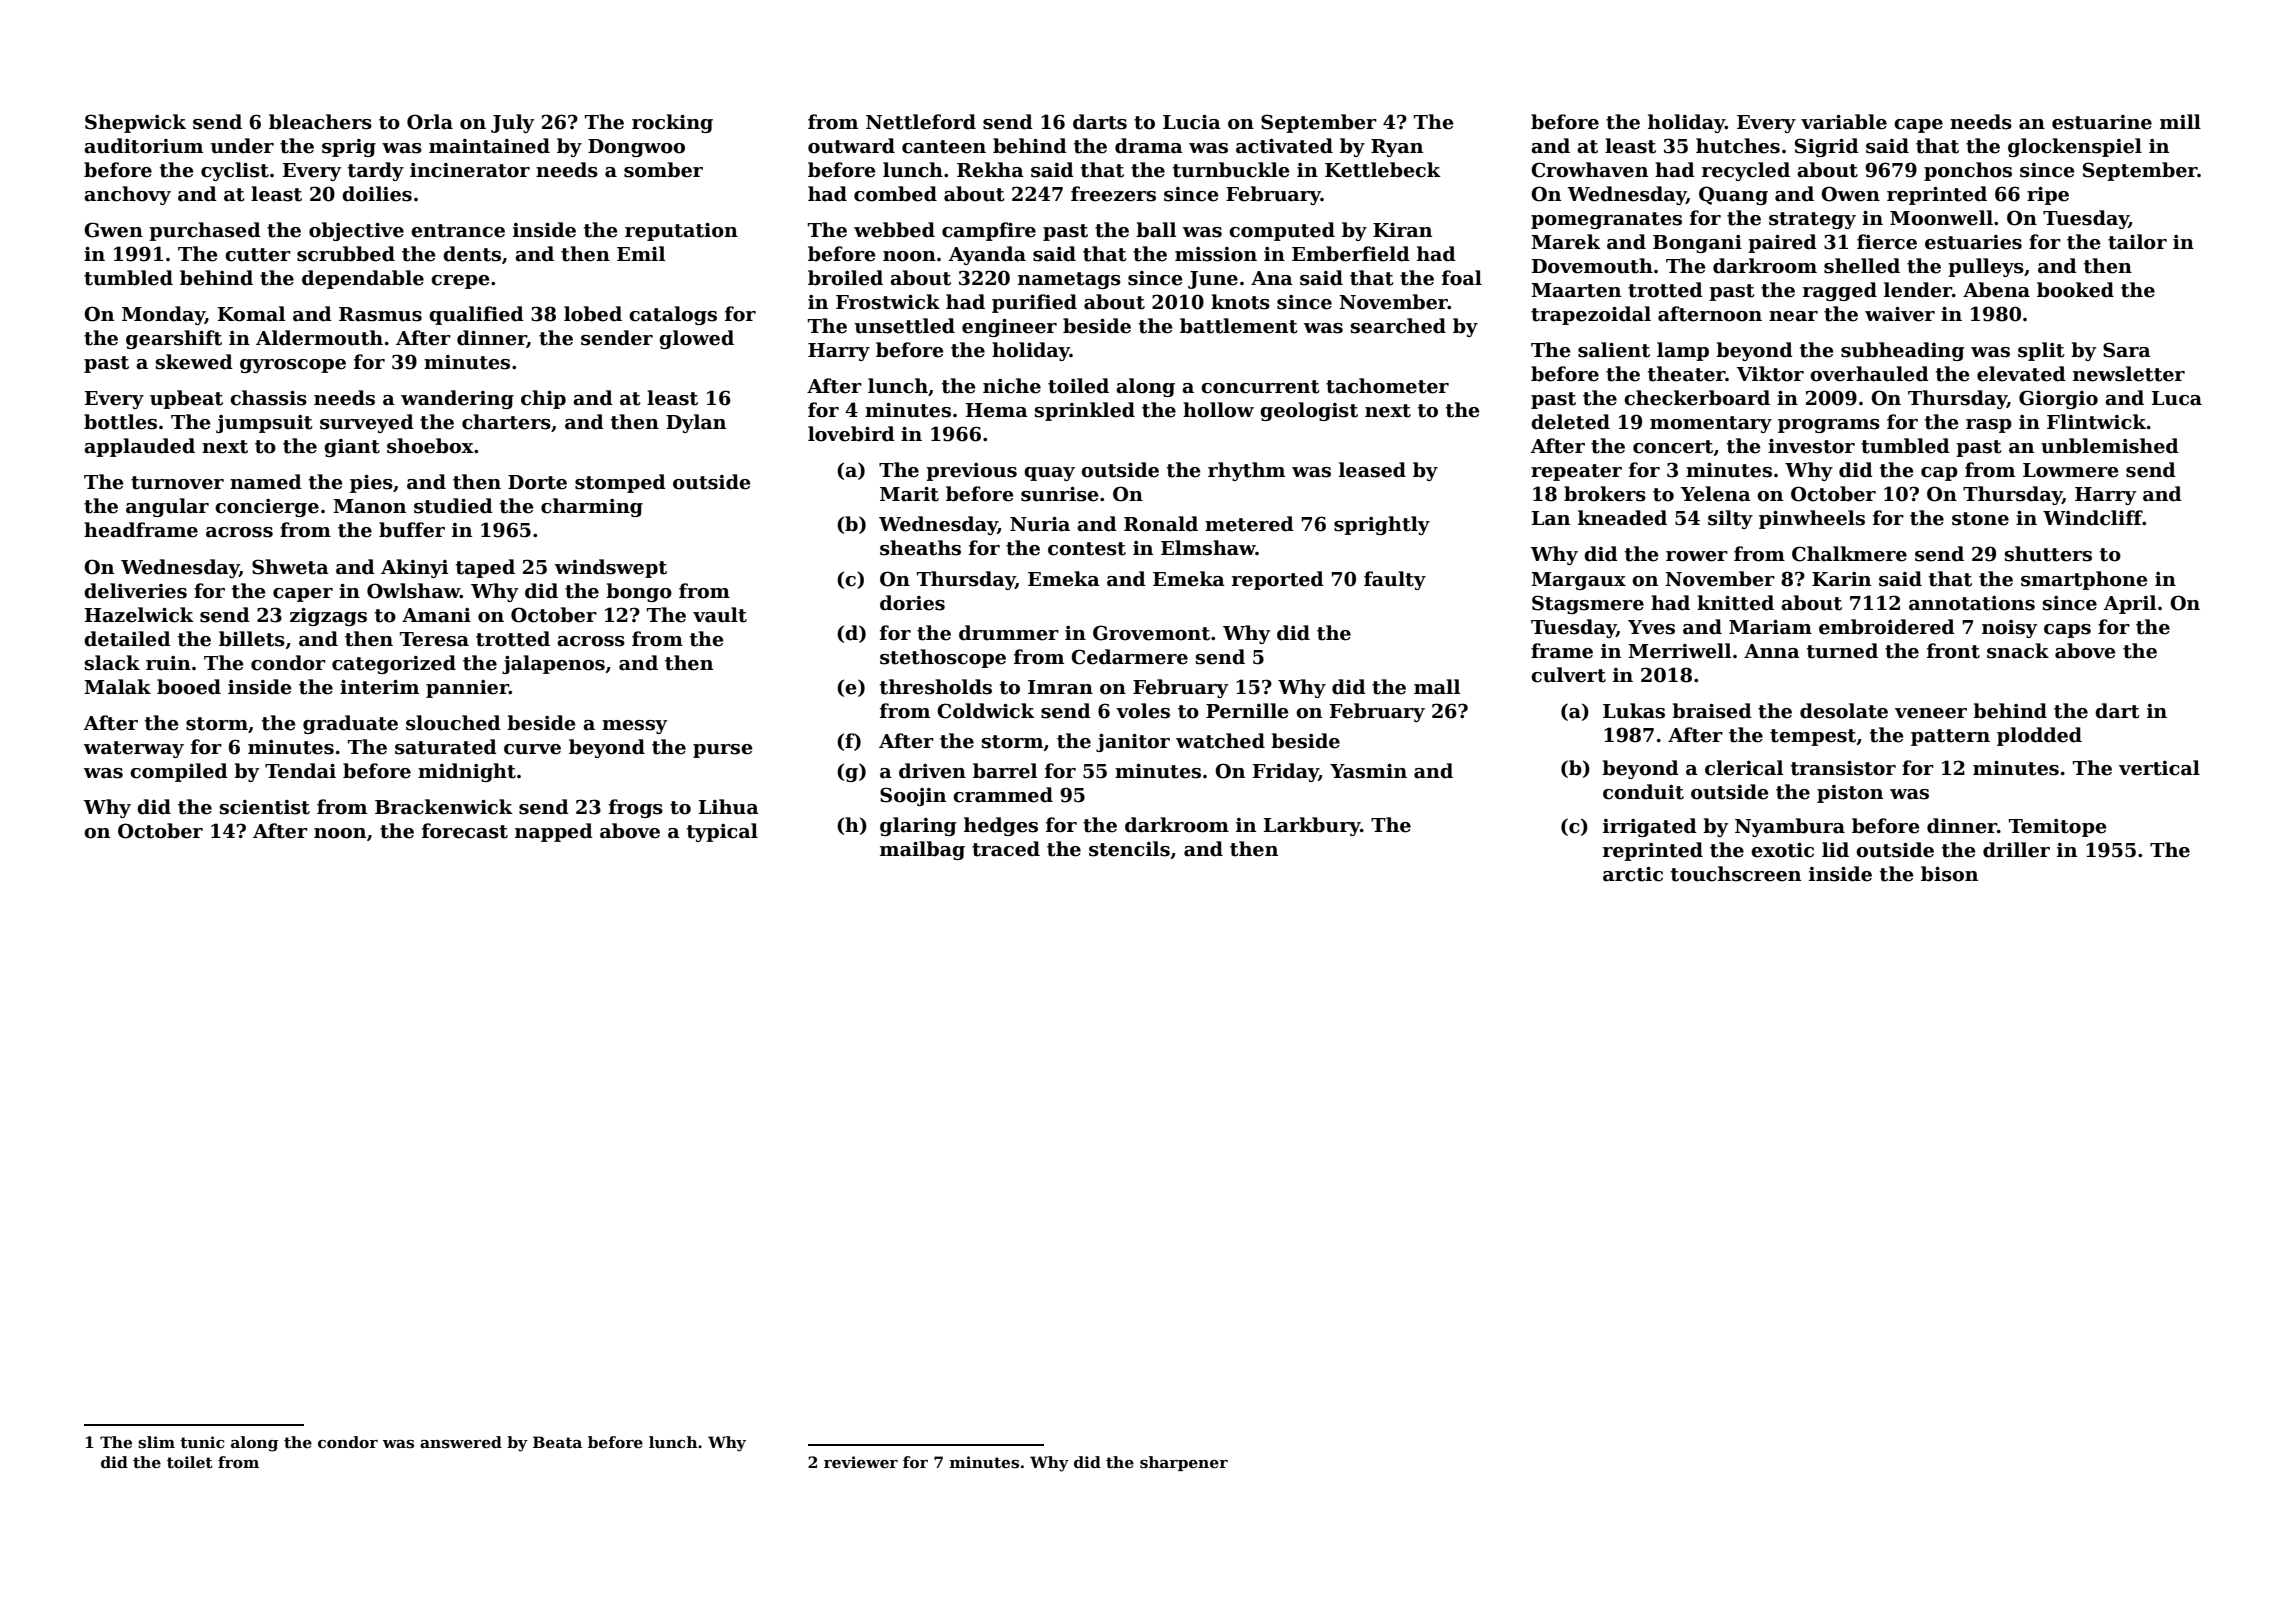 This screenshot has height=1620, width=2292. What do you see at coordinates (174, 339) in the screenshot?
I see `gearshift` at bounding box center [174, 339].
